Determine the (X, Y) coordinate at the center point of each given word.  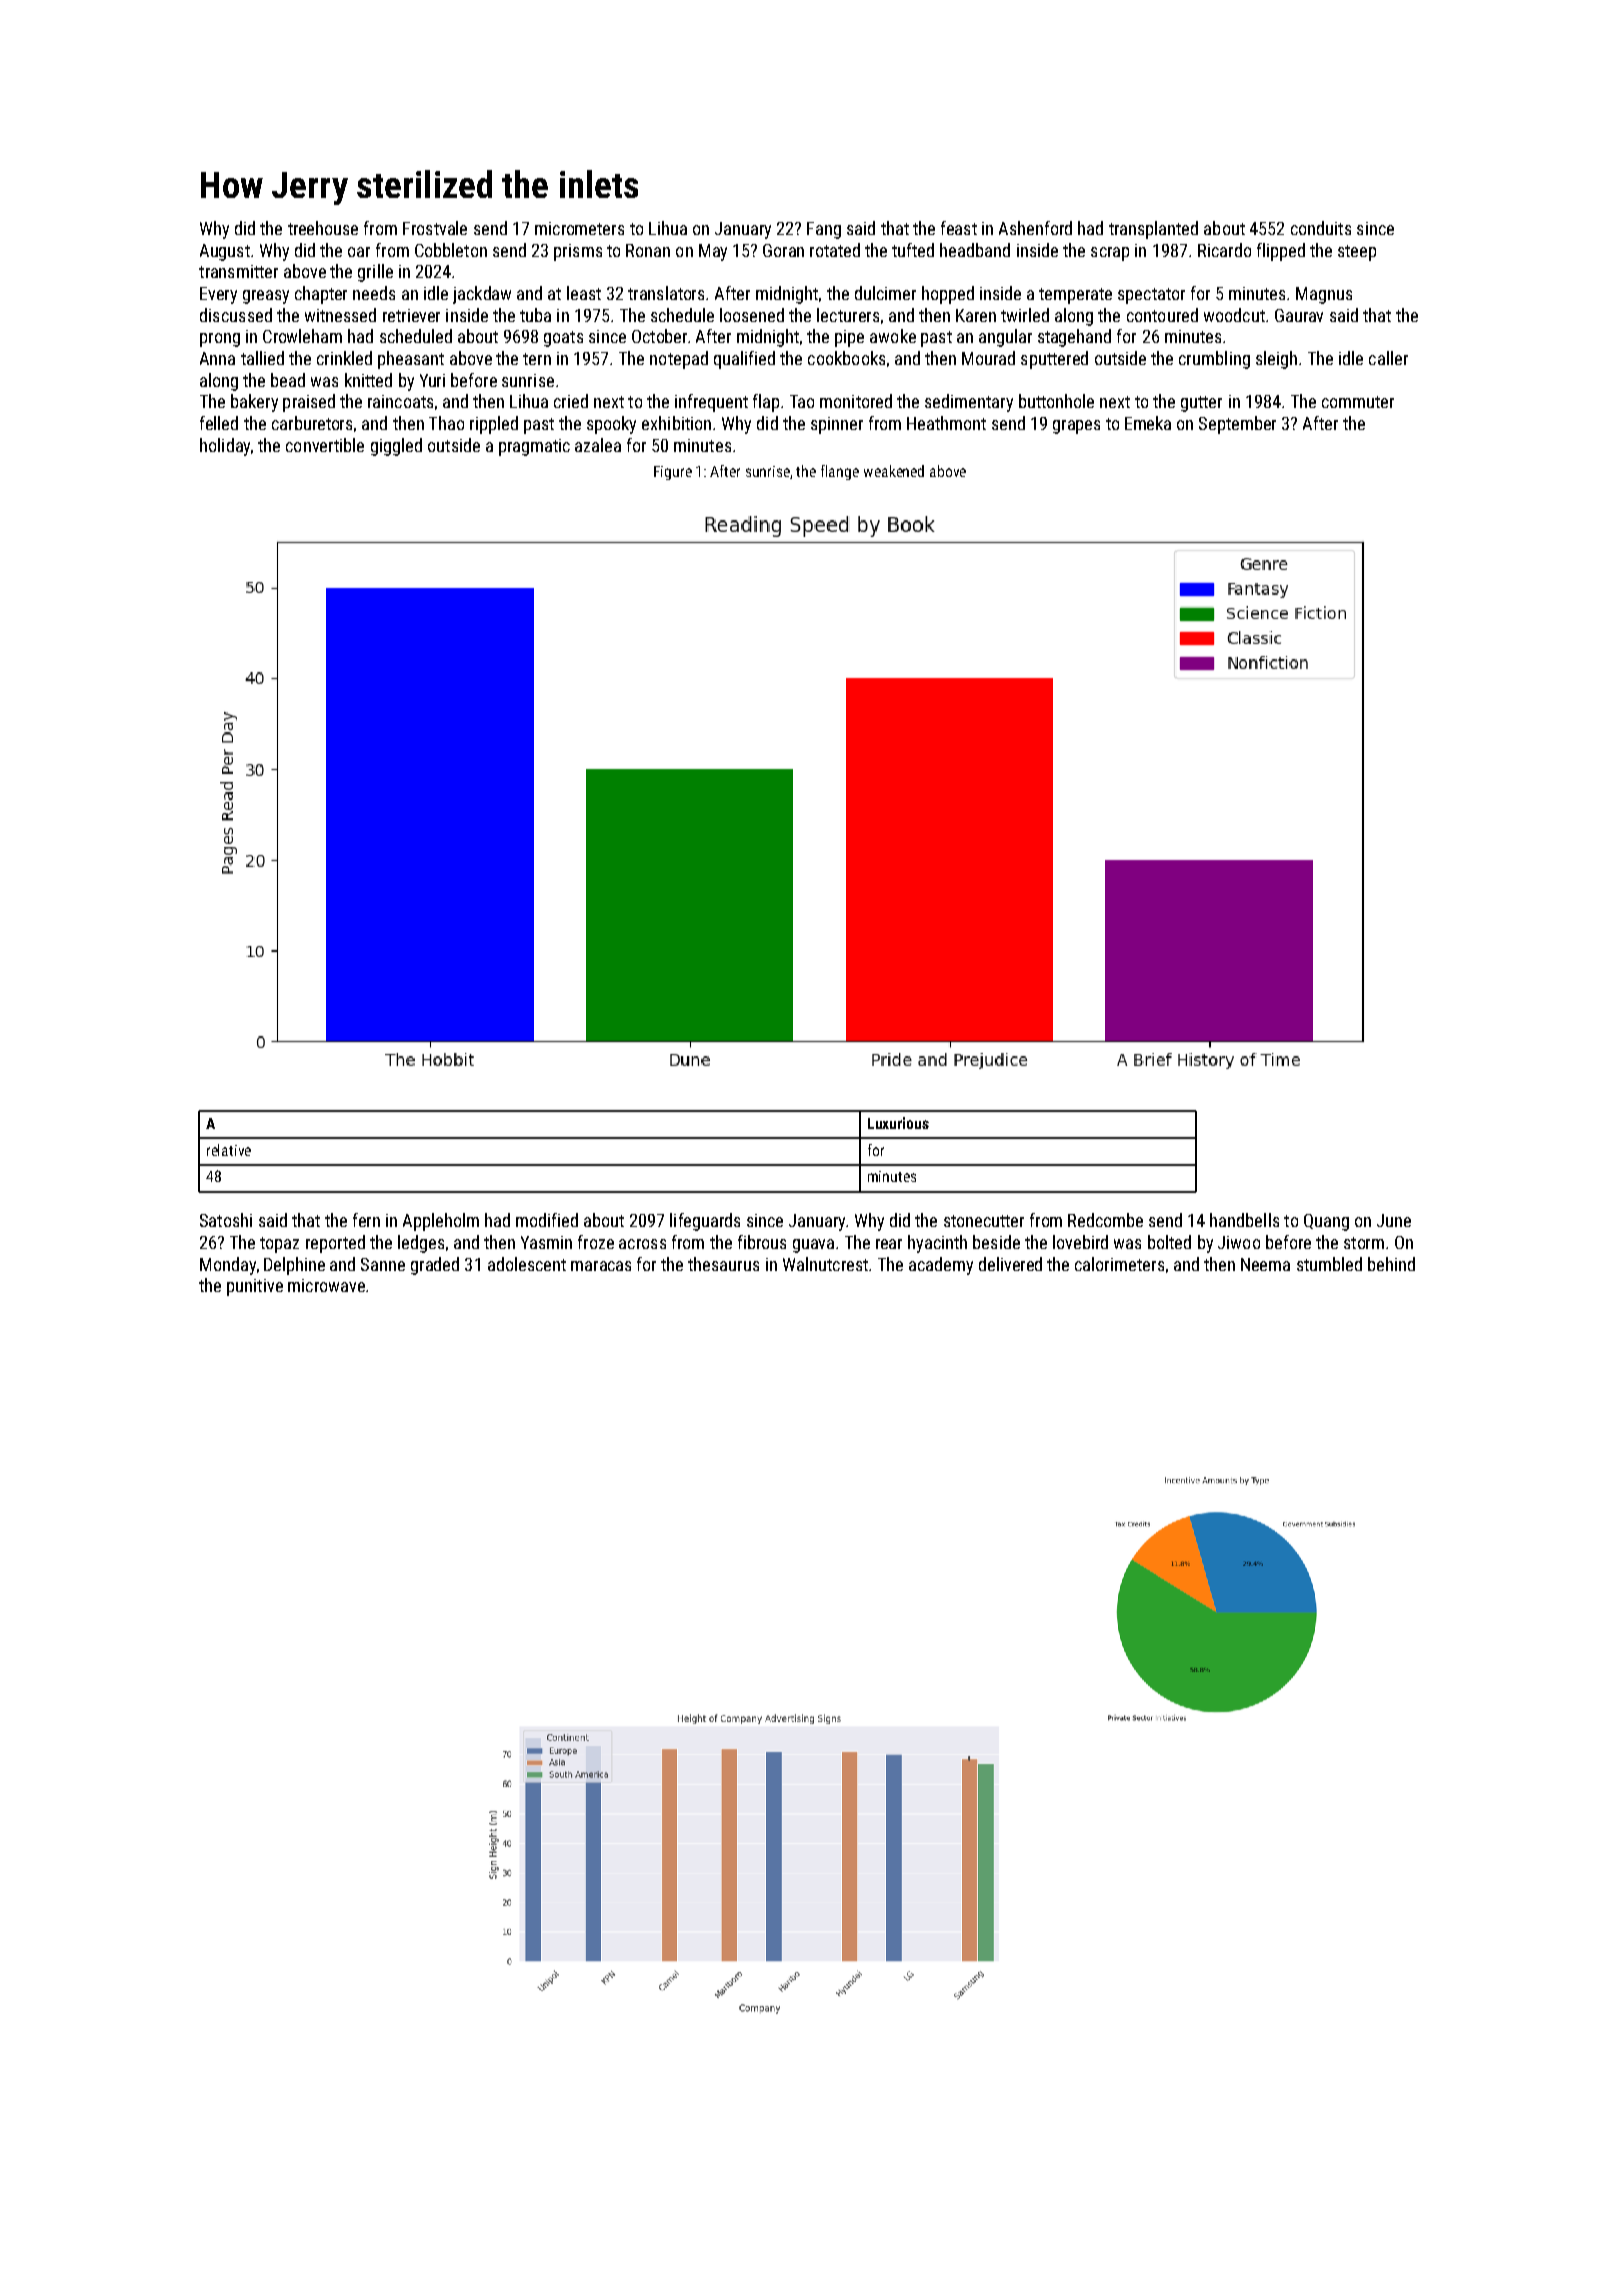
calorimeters (1119, 1264)
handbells (1244, 1220)
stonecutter (984, 1221)
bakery (254, 403)
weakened (894, 471)
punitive (255, 1287)
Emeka (1148, 423)
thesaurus (723, 1264)
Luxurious (898, 1123)
